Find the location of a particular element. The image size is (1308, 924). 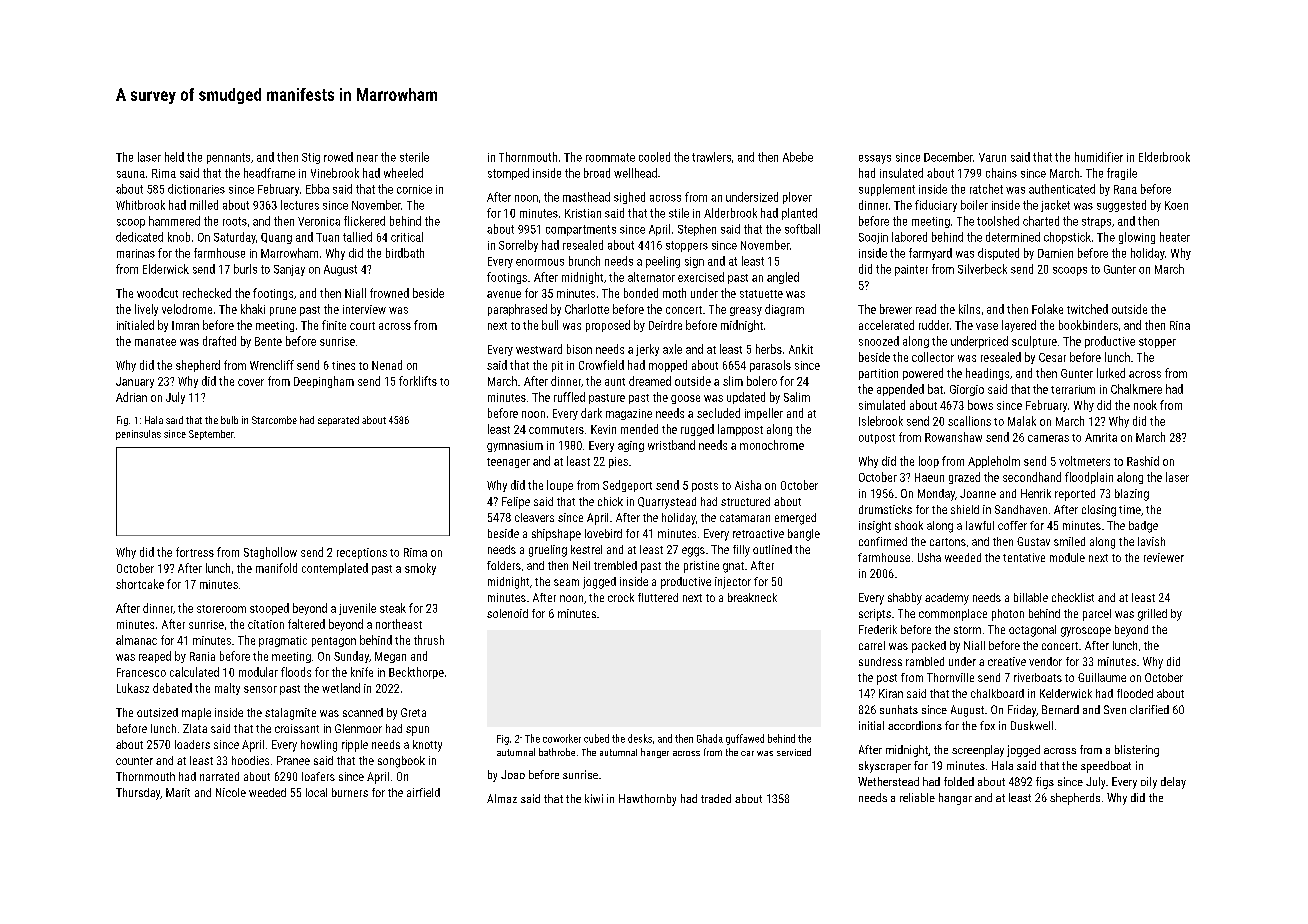

blistering is located at coordinates (1137, 751).
